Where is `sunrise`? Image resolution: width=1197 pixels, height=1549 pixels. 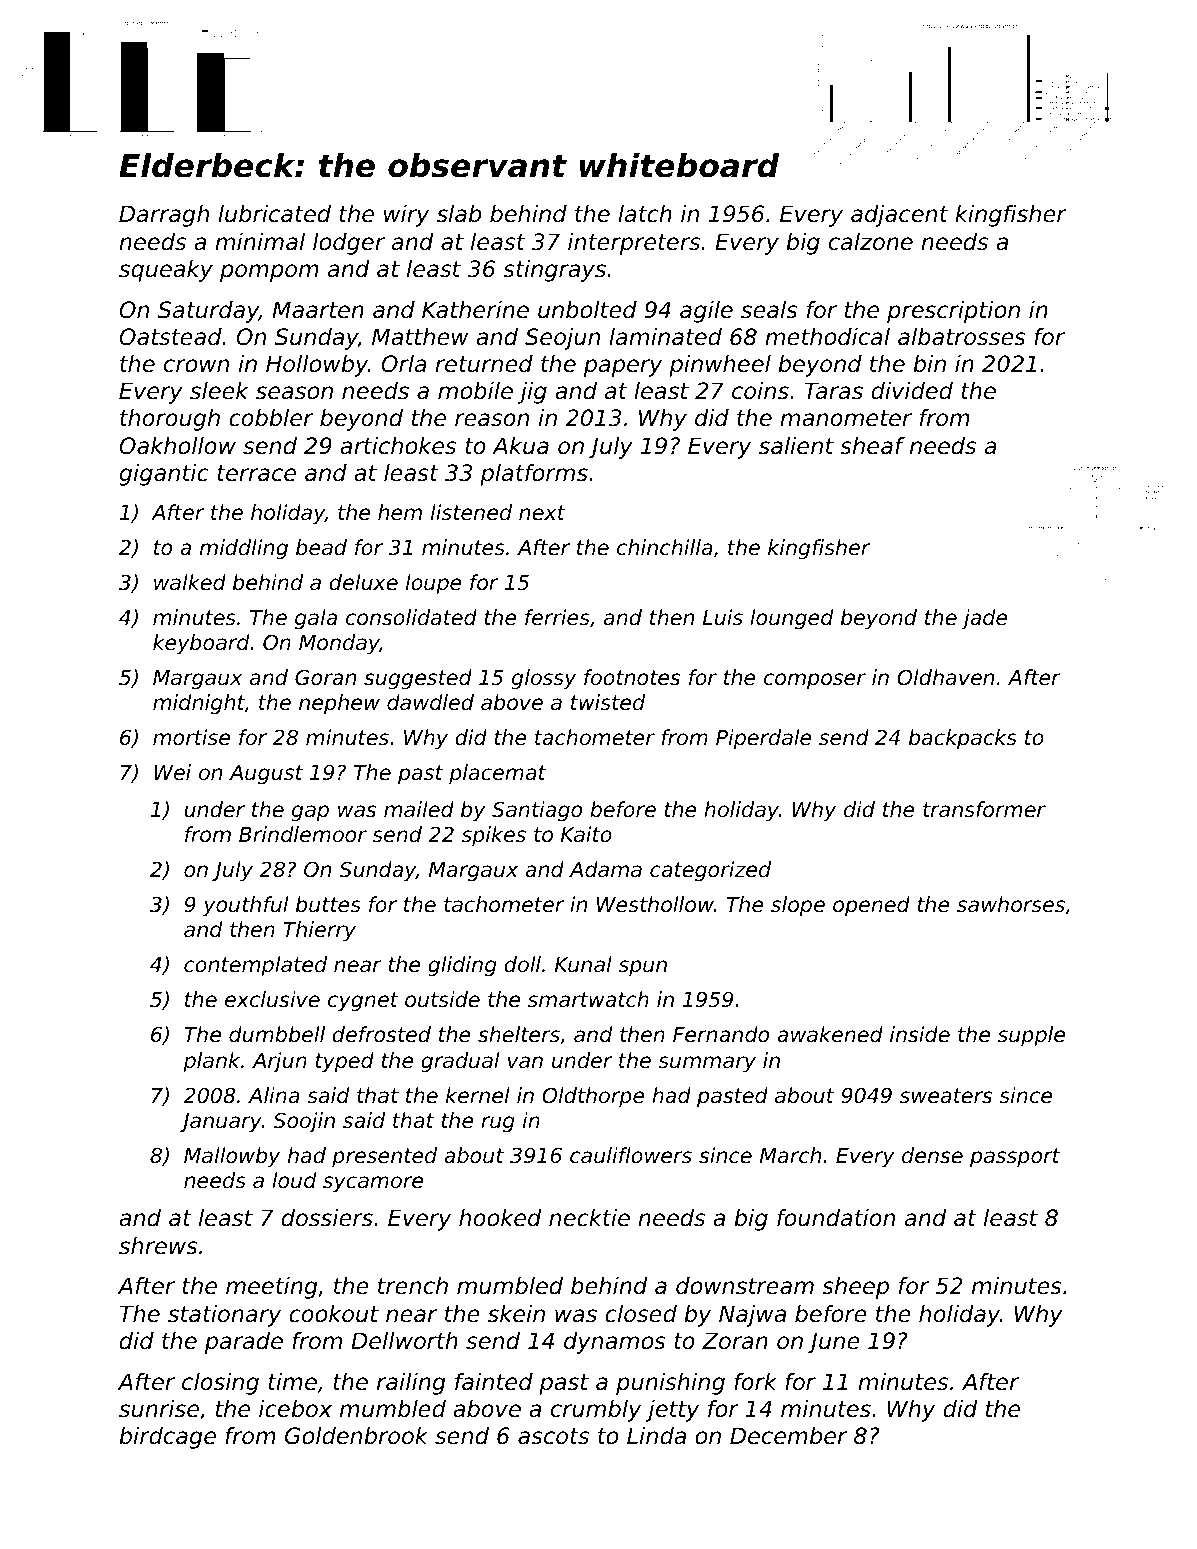 sunrise is located at coordinates (159, 1409).
